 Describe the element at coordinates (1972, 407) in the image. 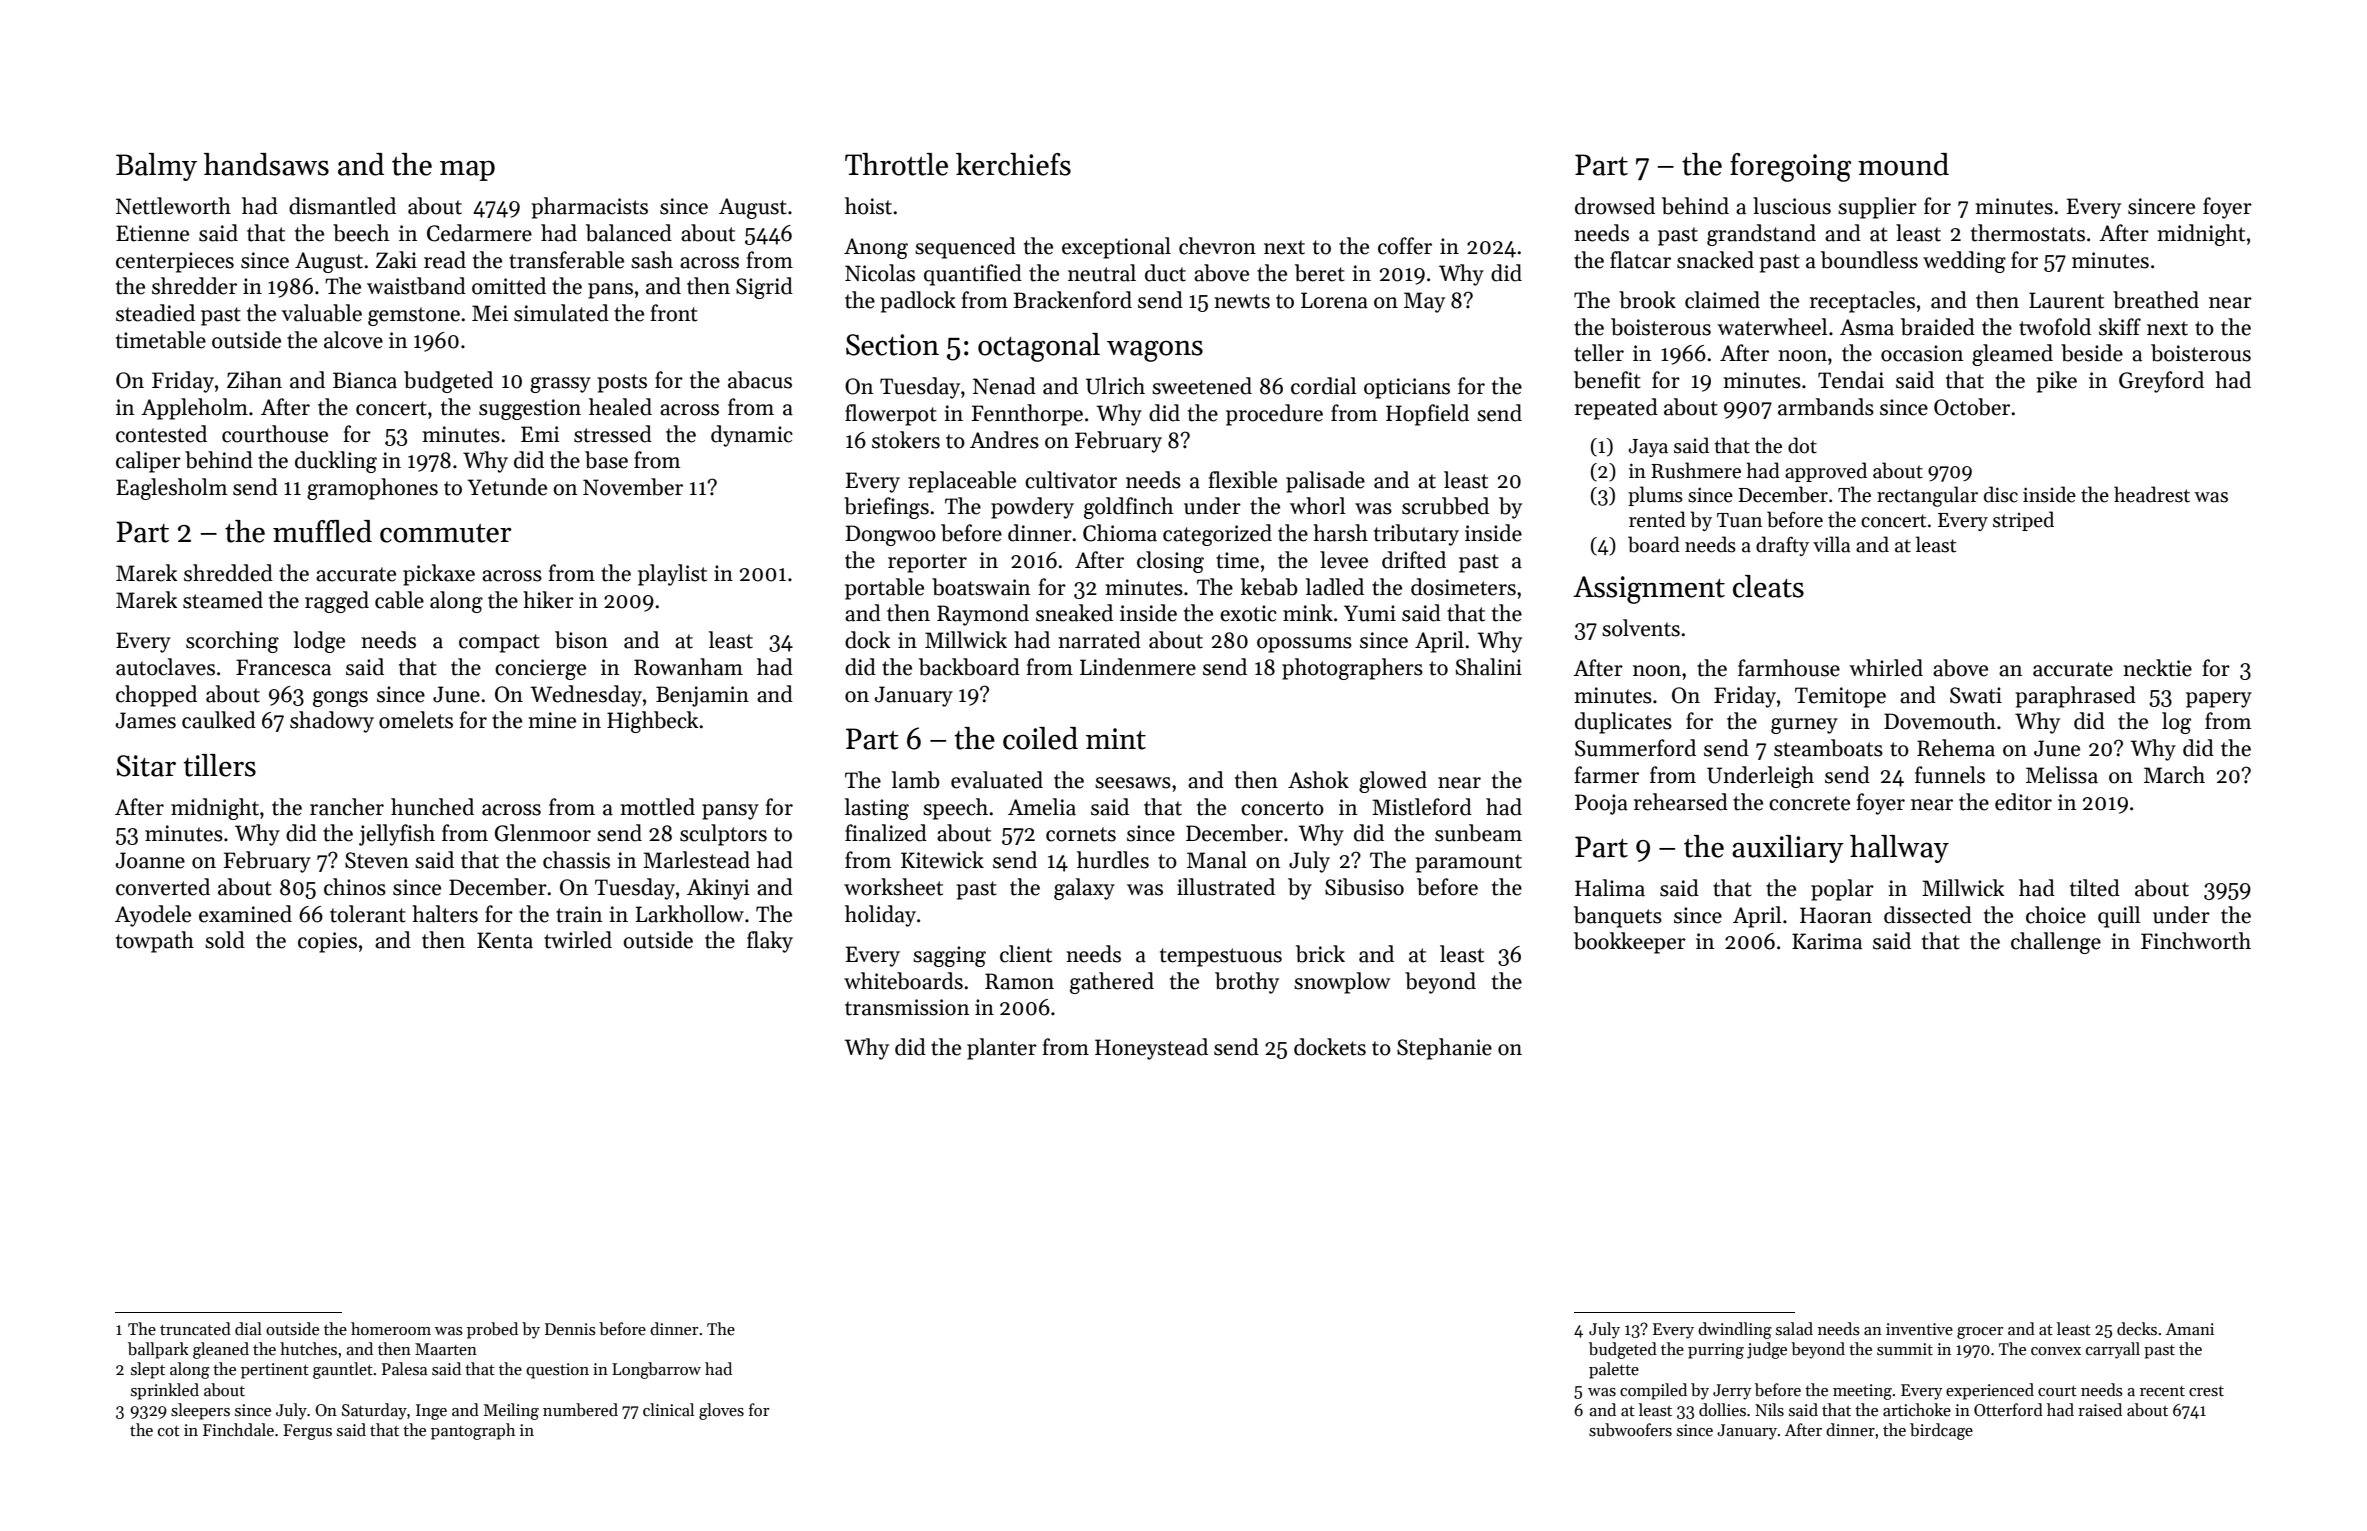

I see `October` at that location.
